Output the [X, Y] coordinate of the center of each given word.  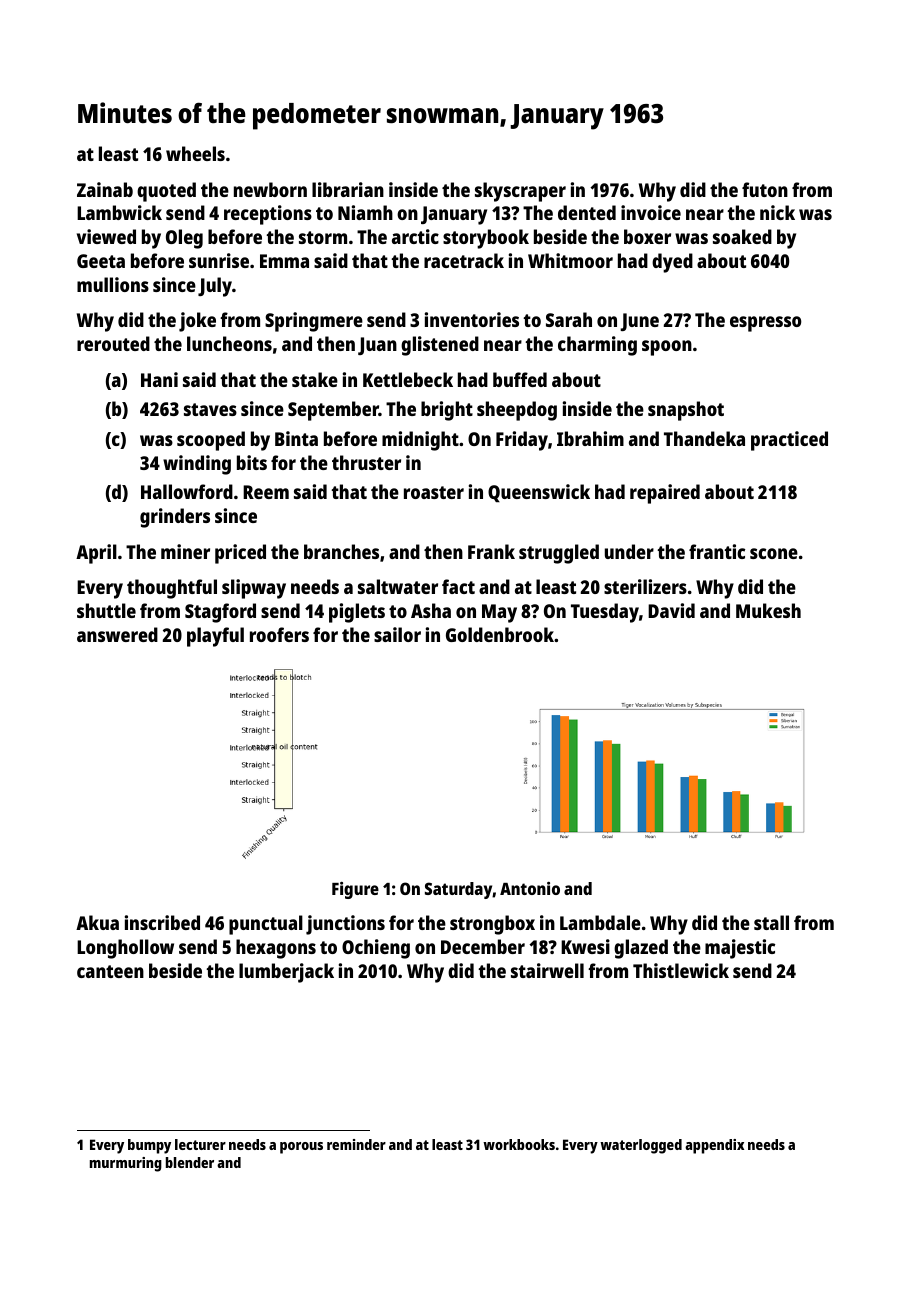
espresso [766, 324]
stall [771, 922]
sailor [397, 634]
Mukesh [768, 610]
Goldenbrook [500, 634]
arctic [415, 236]
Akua [97, 922]
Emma [284, 261]
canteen [110, 971]
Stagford [220, 613]
